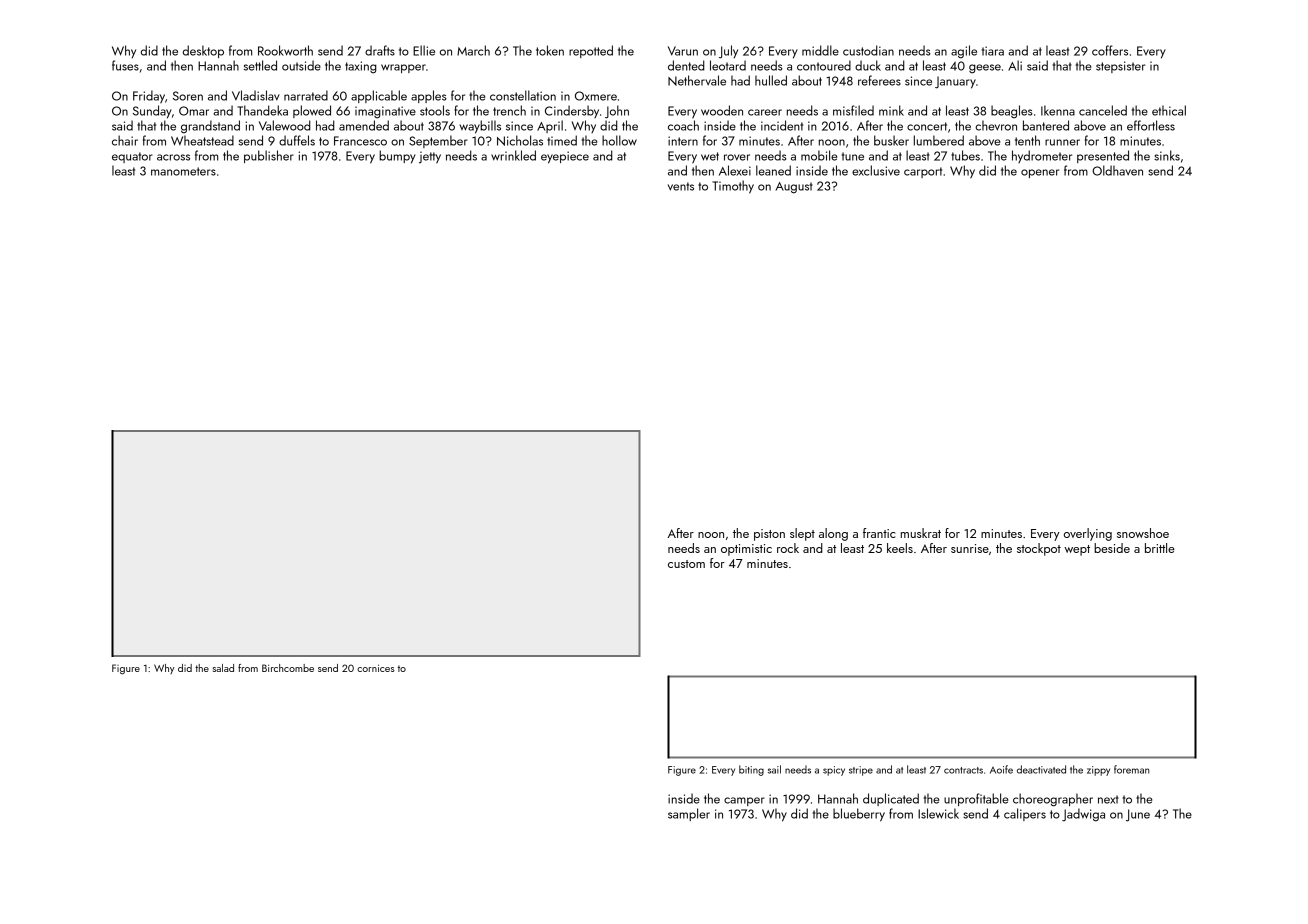 This page has width=1308, height=924. What do you see at coordinates (1120, 67) in the page?
I see `stepsister` at bounding box center [1120, 67].
